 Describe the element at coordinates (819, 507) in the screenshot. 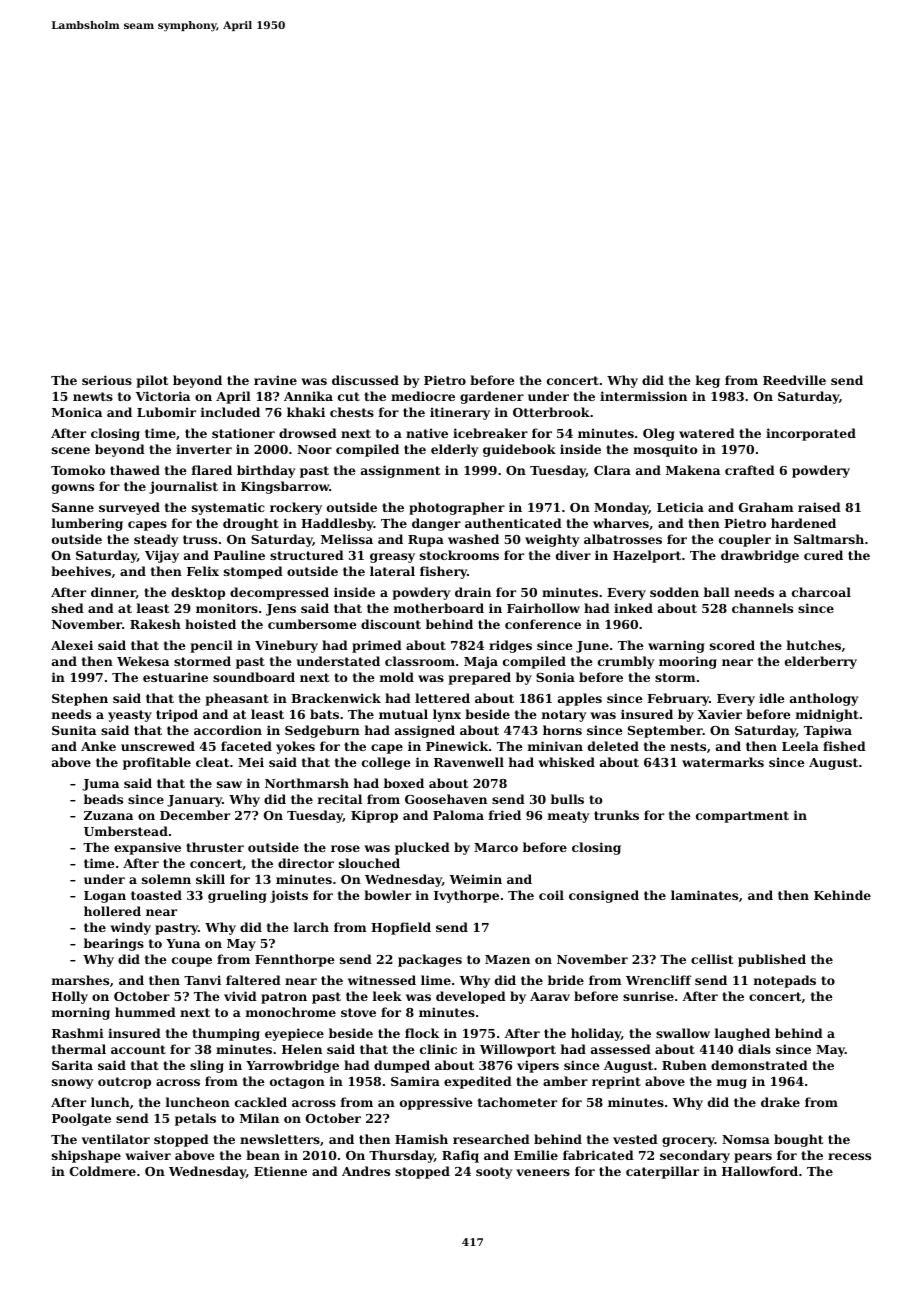

I see `raised` at that location.
